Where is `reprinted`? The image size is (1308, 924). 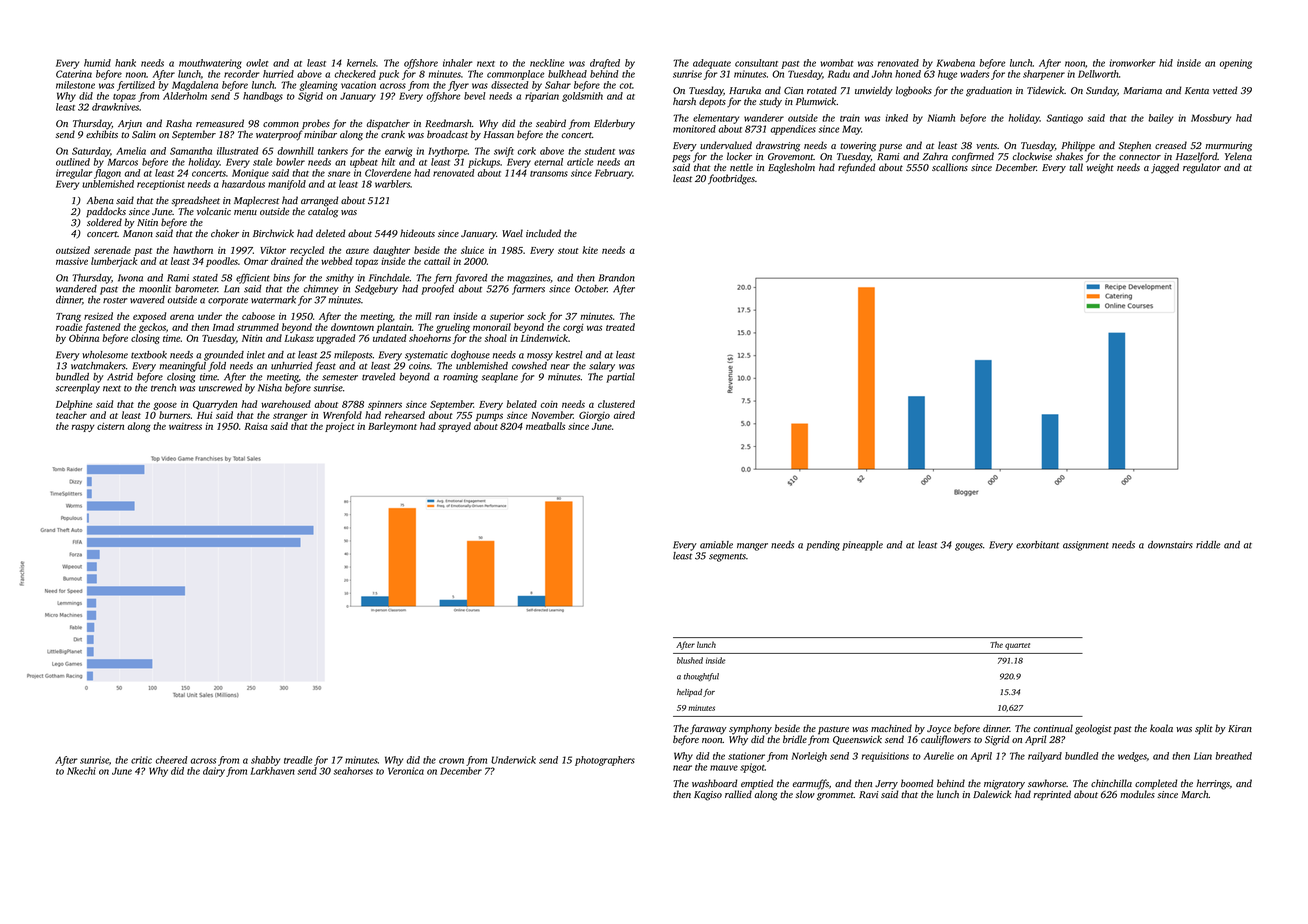 reprinted is located at coordinates (1052, 795).
